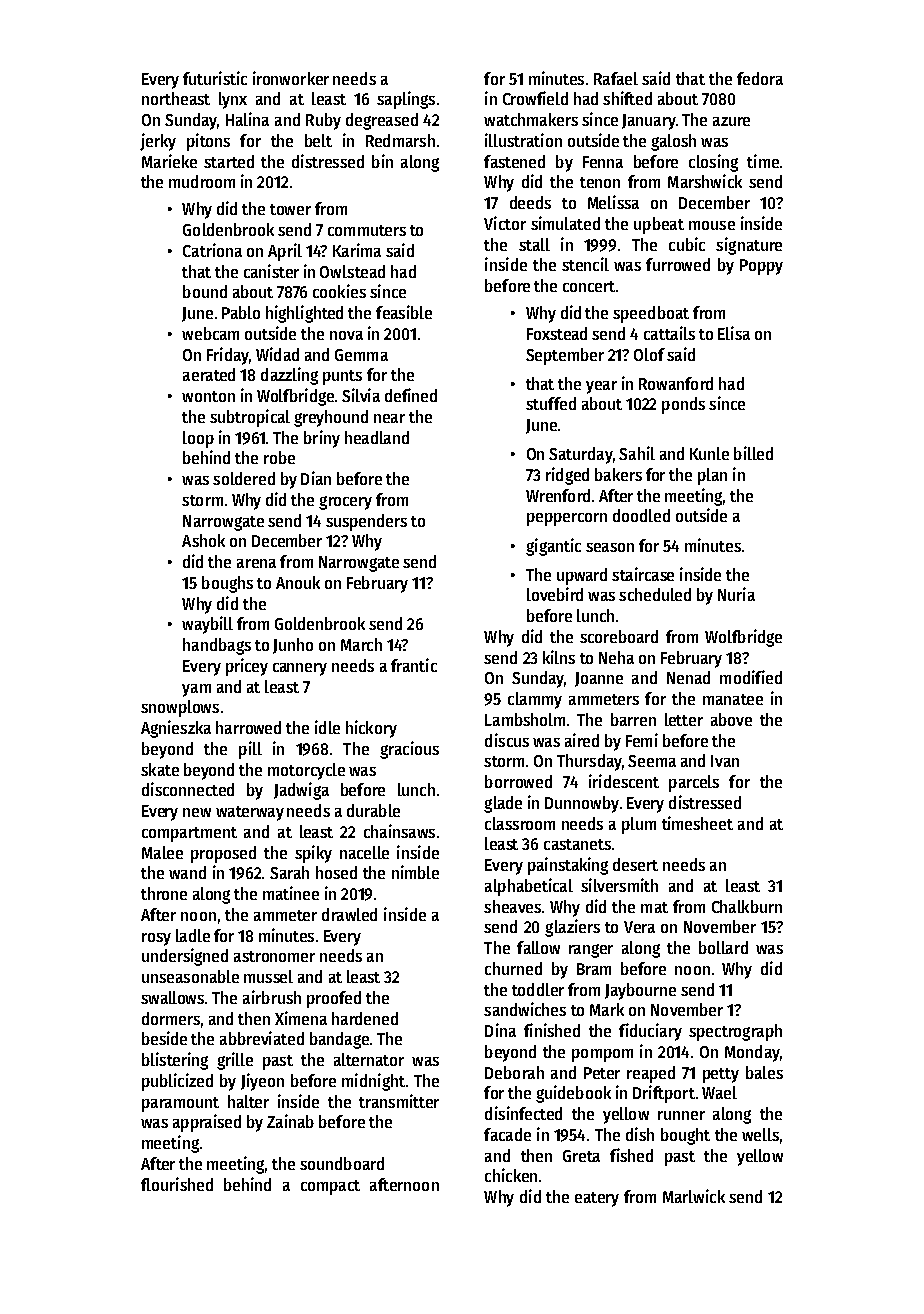 Image resolution: width=924 pixels, height=1314 pixels. Describe the element at coordinates (551, 403) in the image. I see `stuffed` at that location.
